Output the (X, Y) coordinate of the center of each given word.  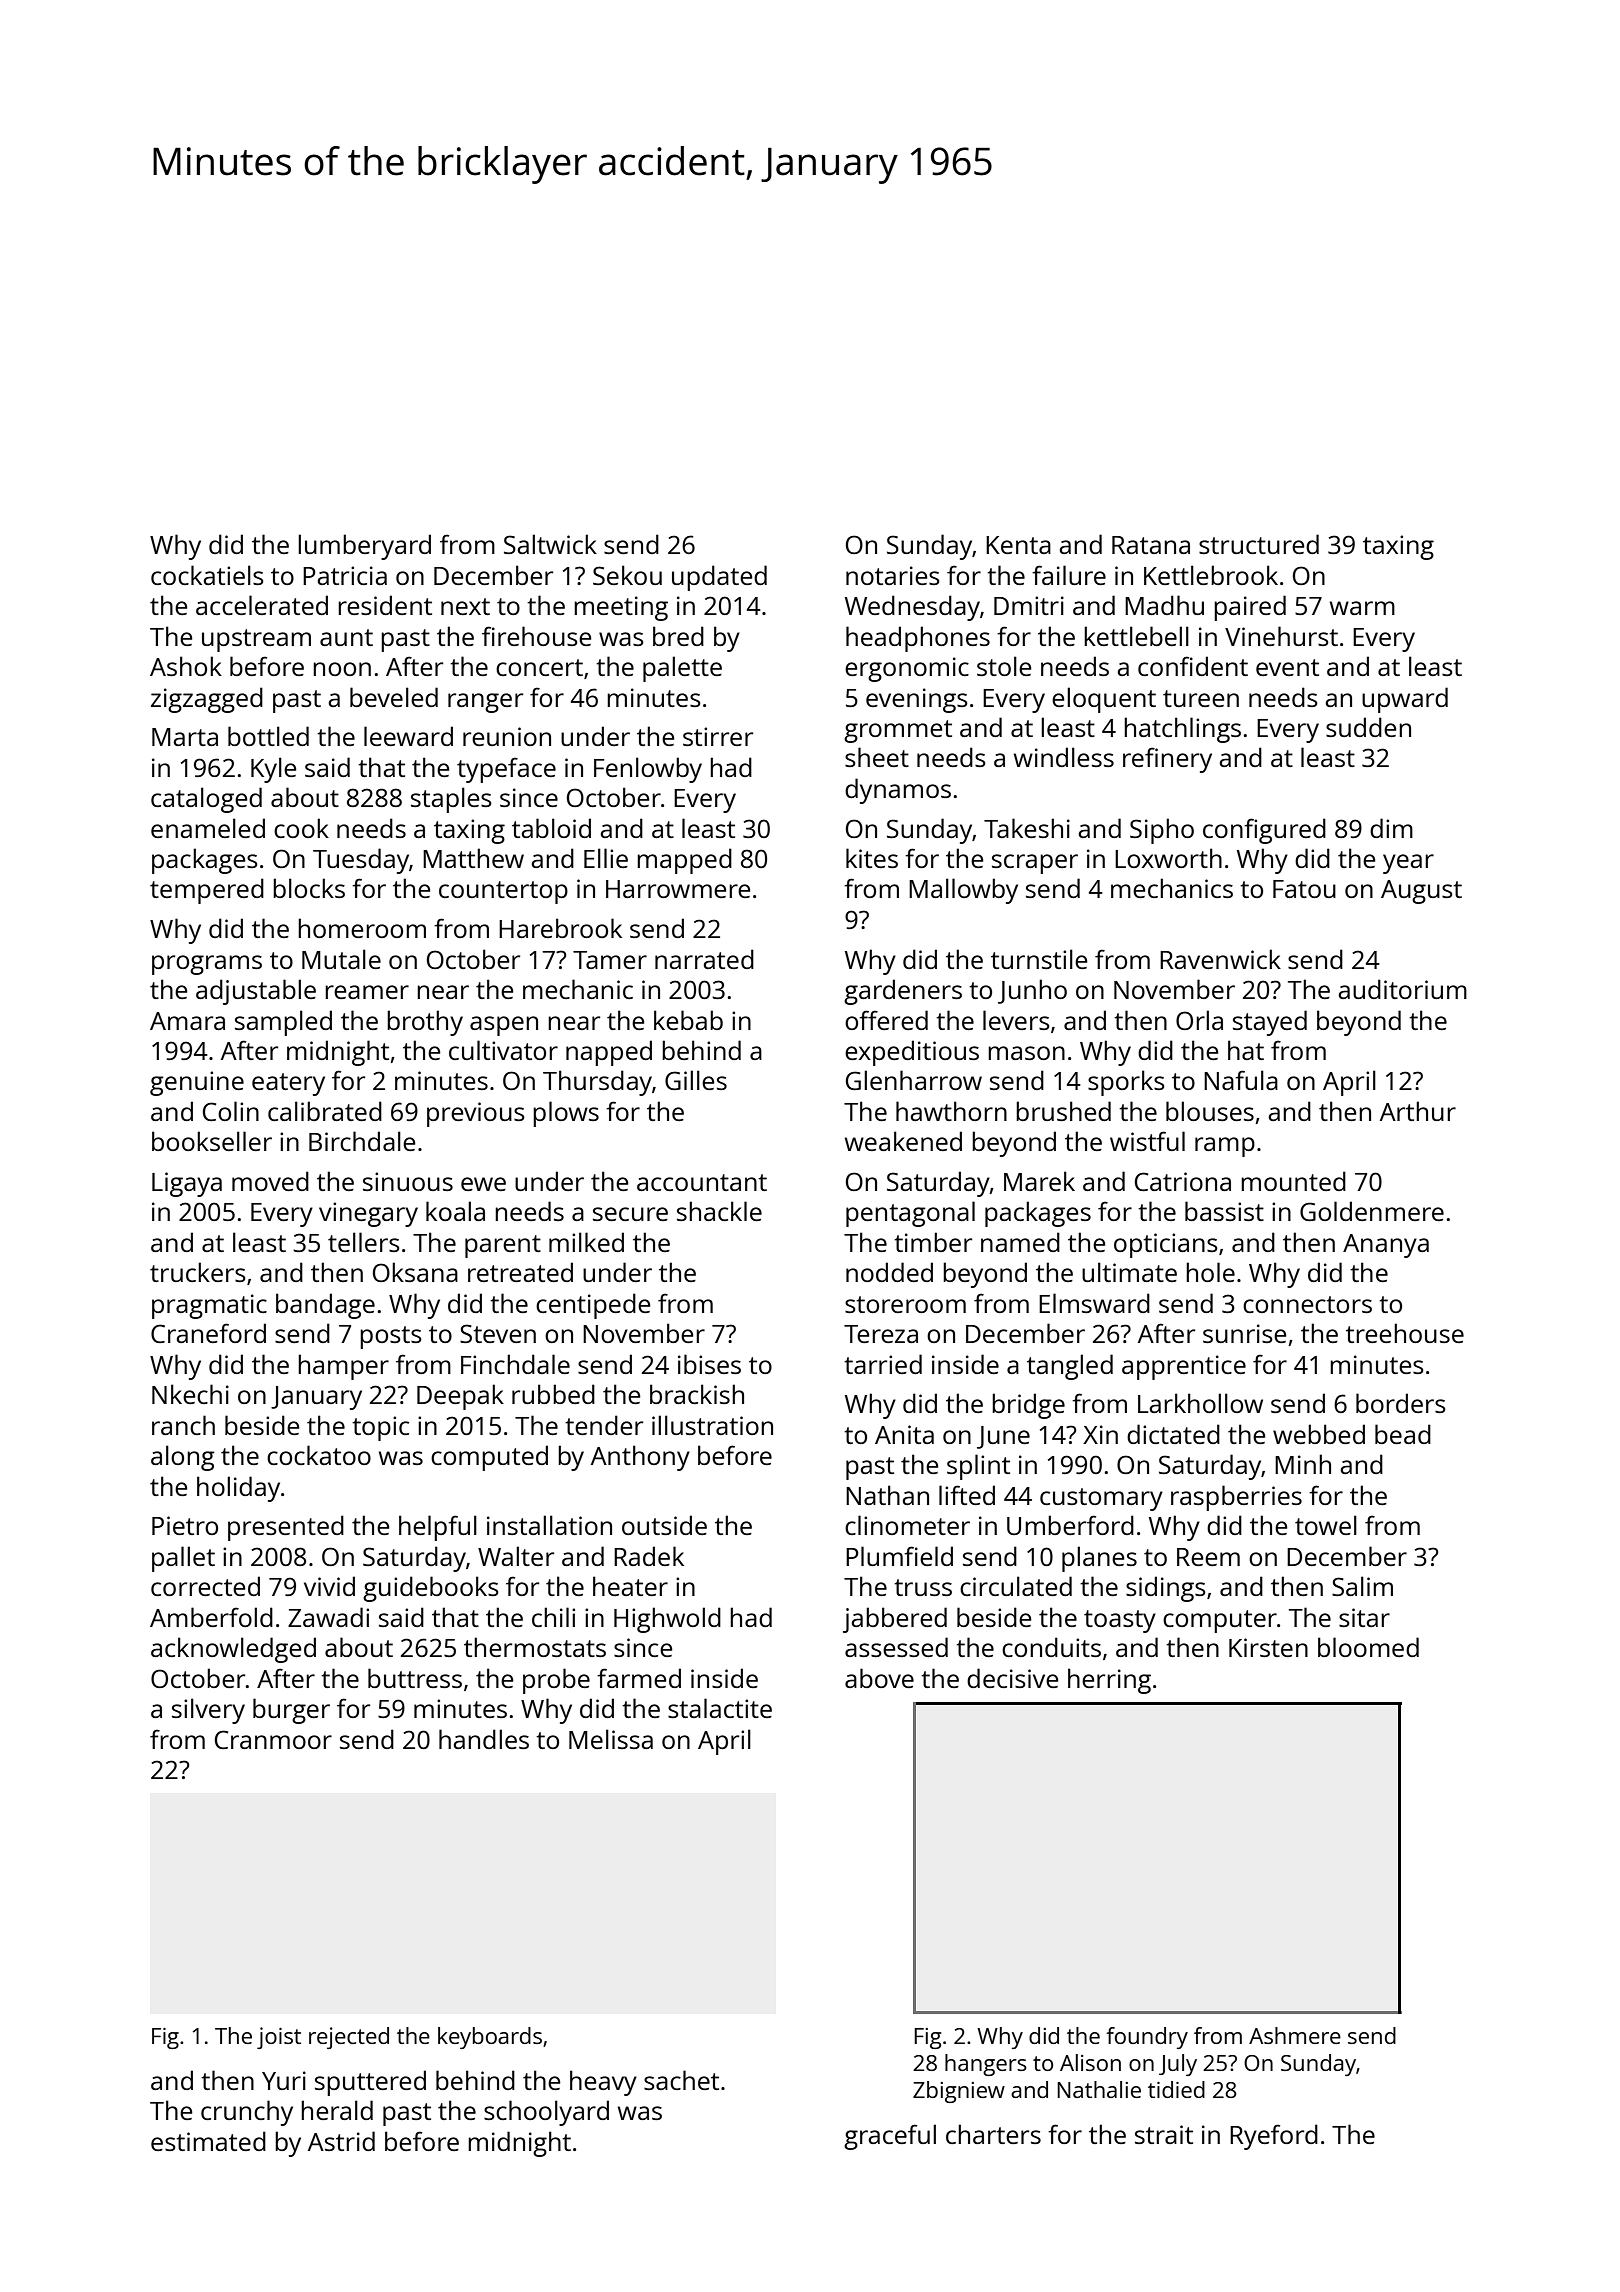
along (183, 1458)
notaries (893, 575)
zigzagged (207, 700)
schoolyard (546, 2113)
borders (1401, 1403)
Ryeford (1274, 2137)
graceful (890, 2137)
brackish (697, 1394)
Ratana (1151, 545)
